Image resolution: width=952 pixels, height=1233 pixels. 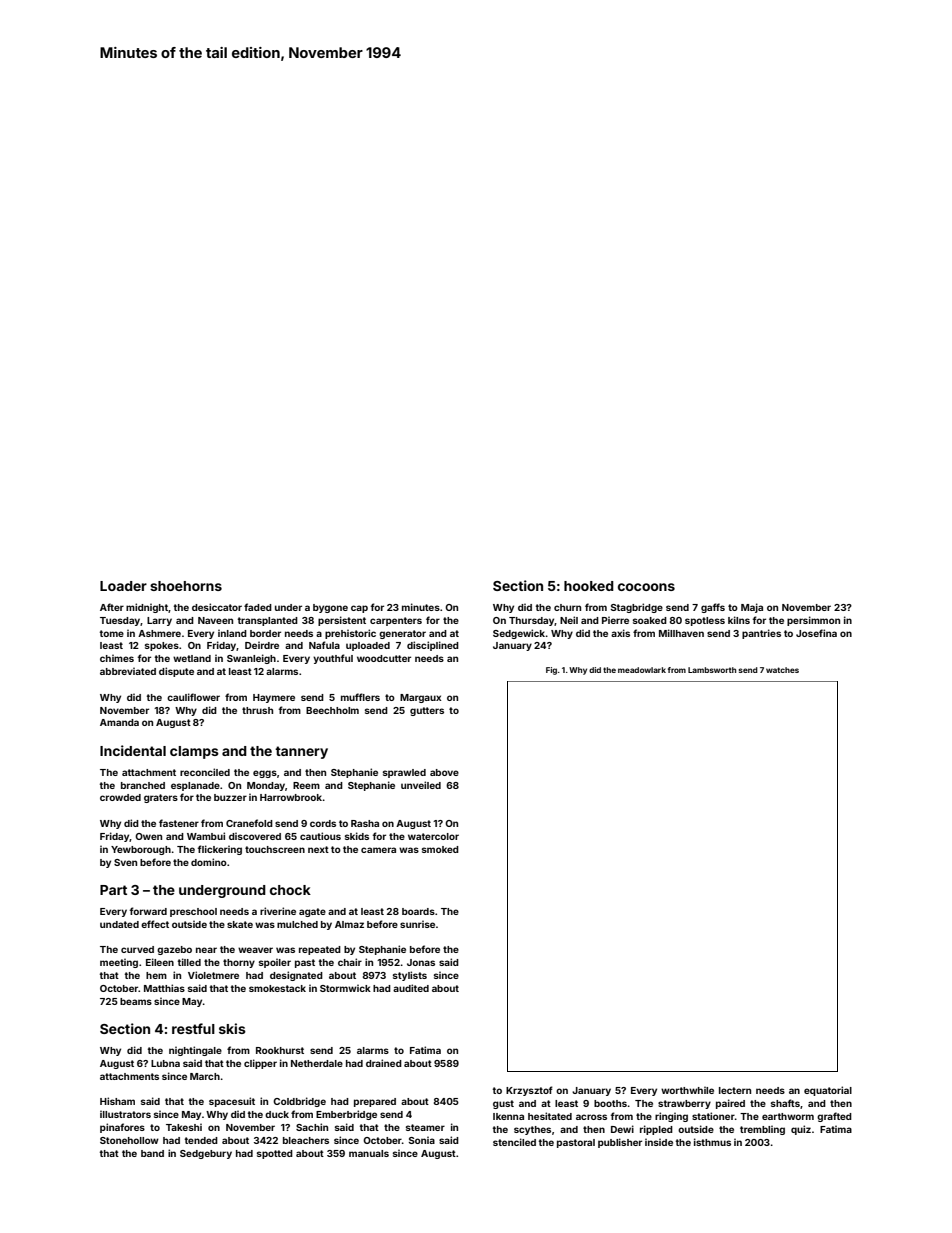 I want to click on smoked, so click(x=440, y=849).
